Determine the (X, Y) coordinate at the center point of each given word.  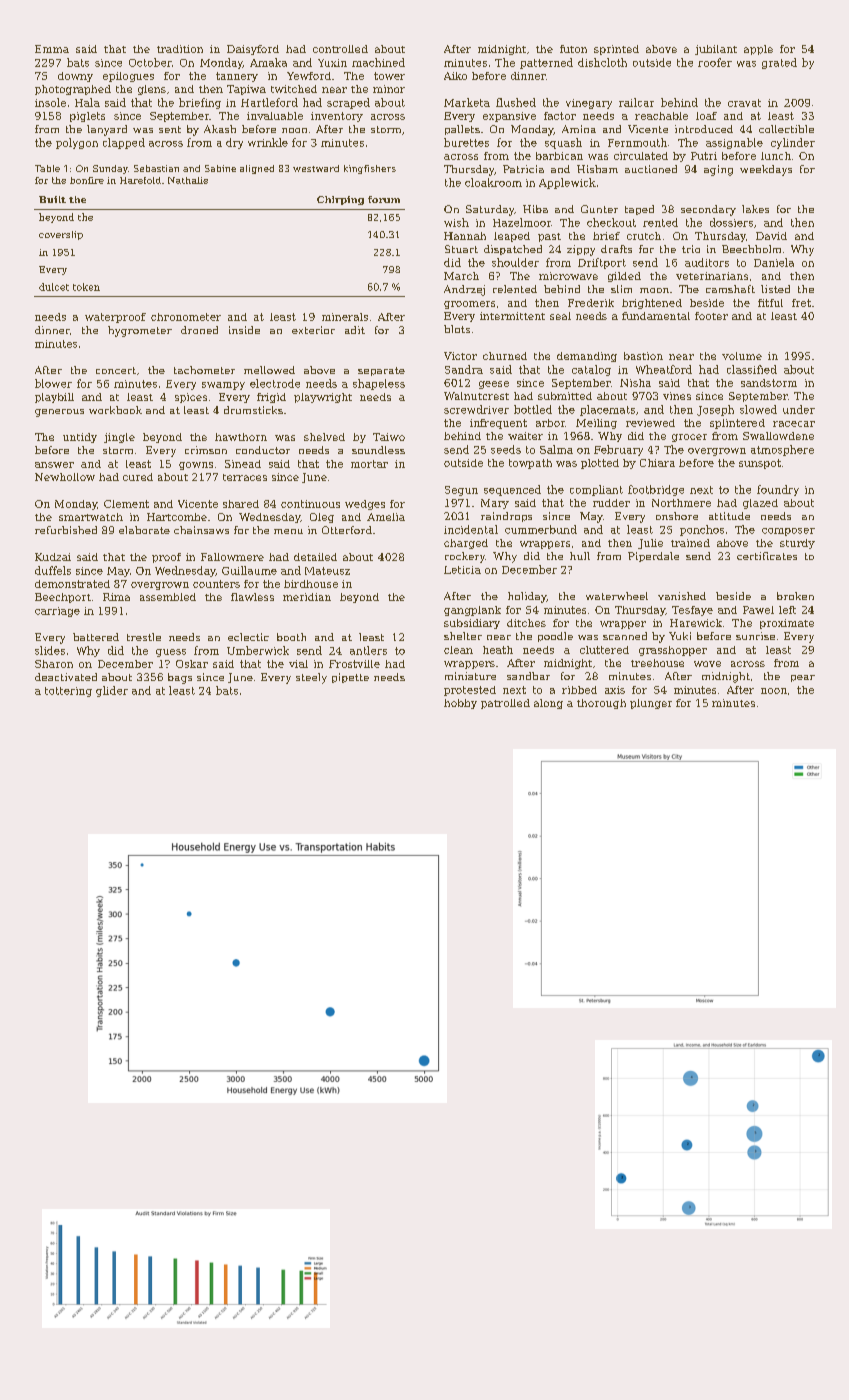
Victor (460, 356)
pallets (462, 130)
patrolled (505, 704)
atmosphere (782, 450)
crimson (206, 450)
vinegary (589, 104)
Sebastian (156, 168)
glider (112, 691)
